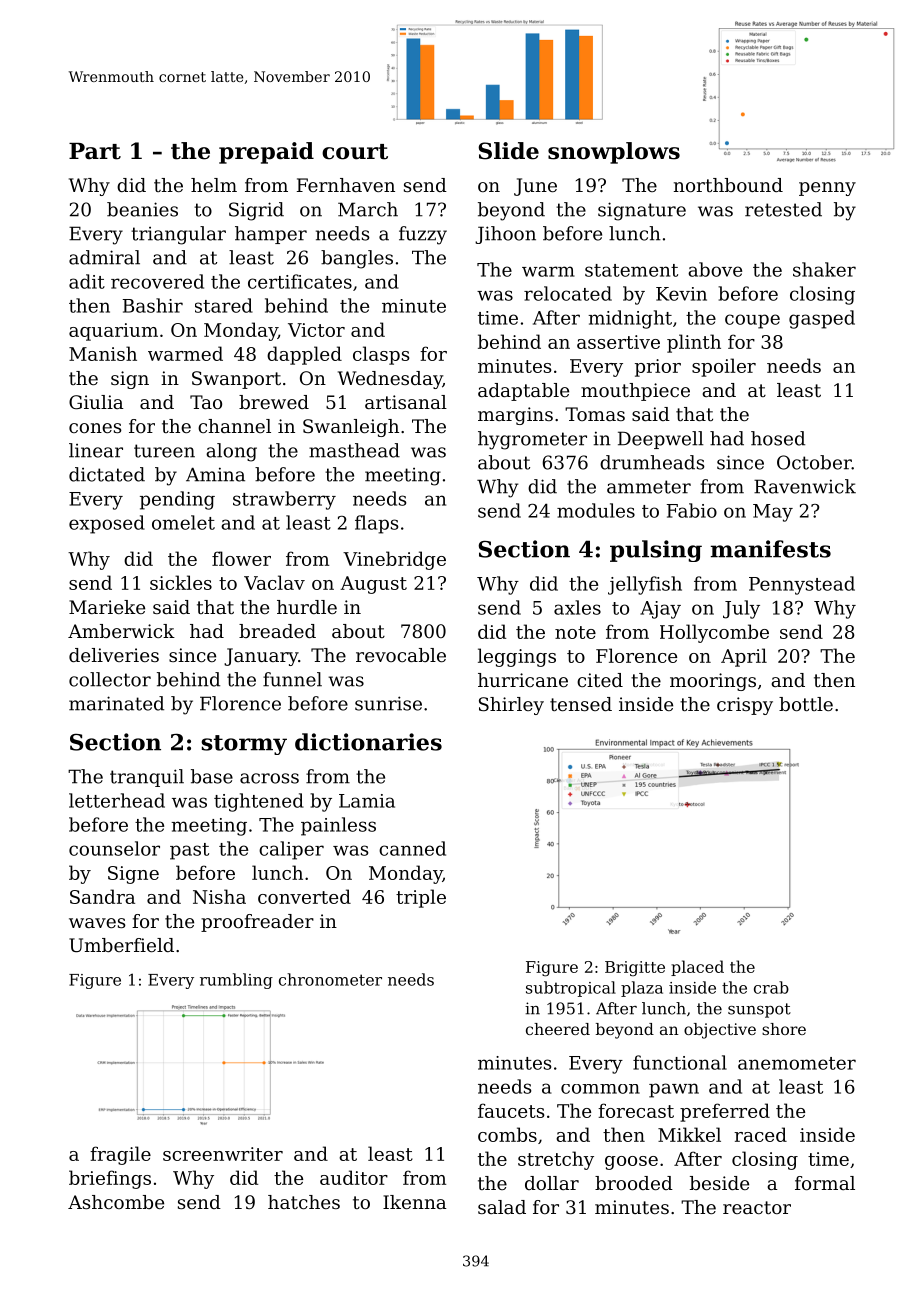 This image has height=1314, width=924. I want to click on bottle, so click(806, 704).
